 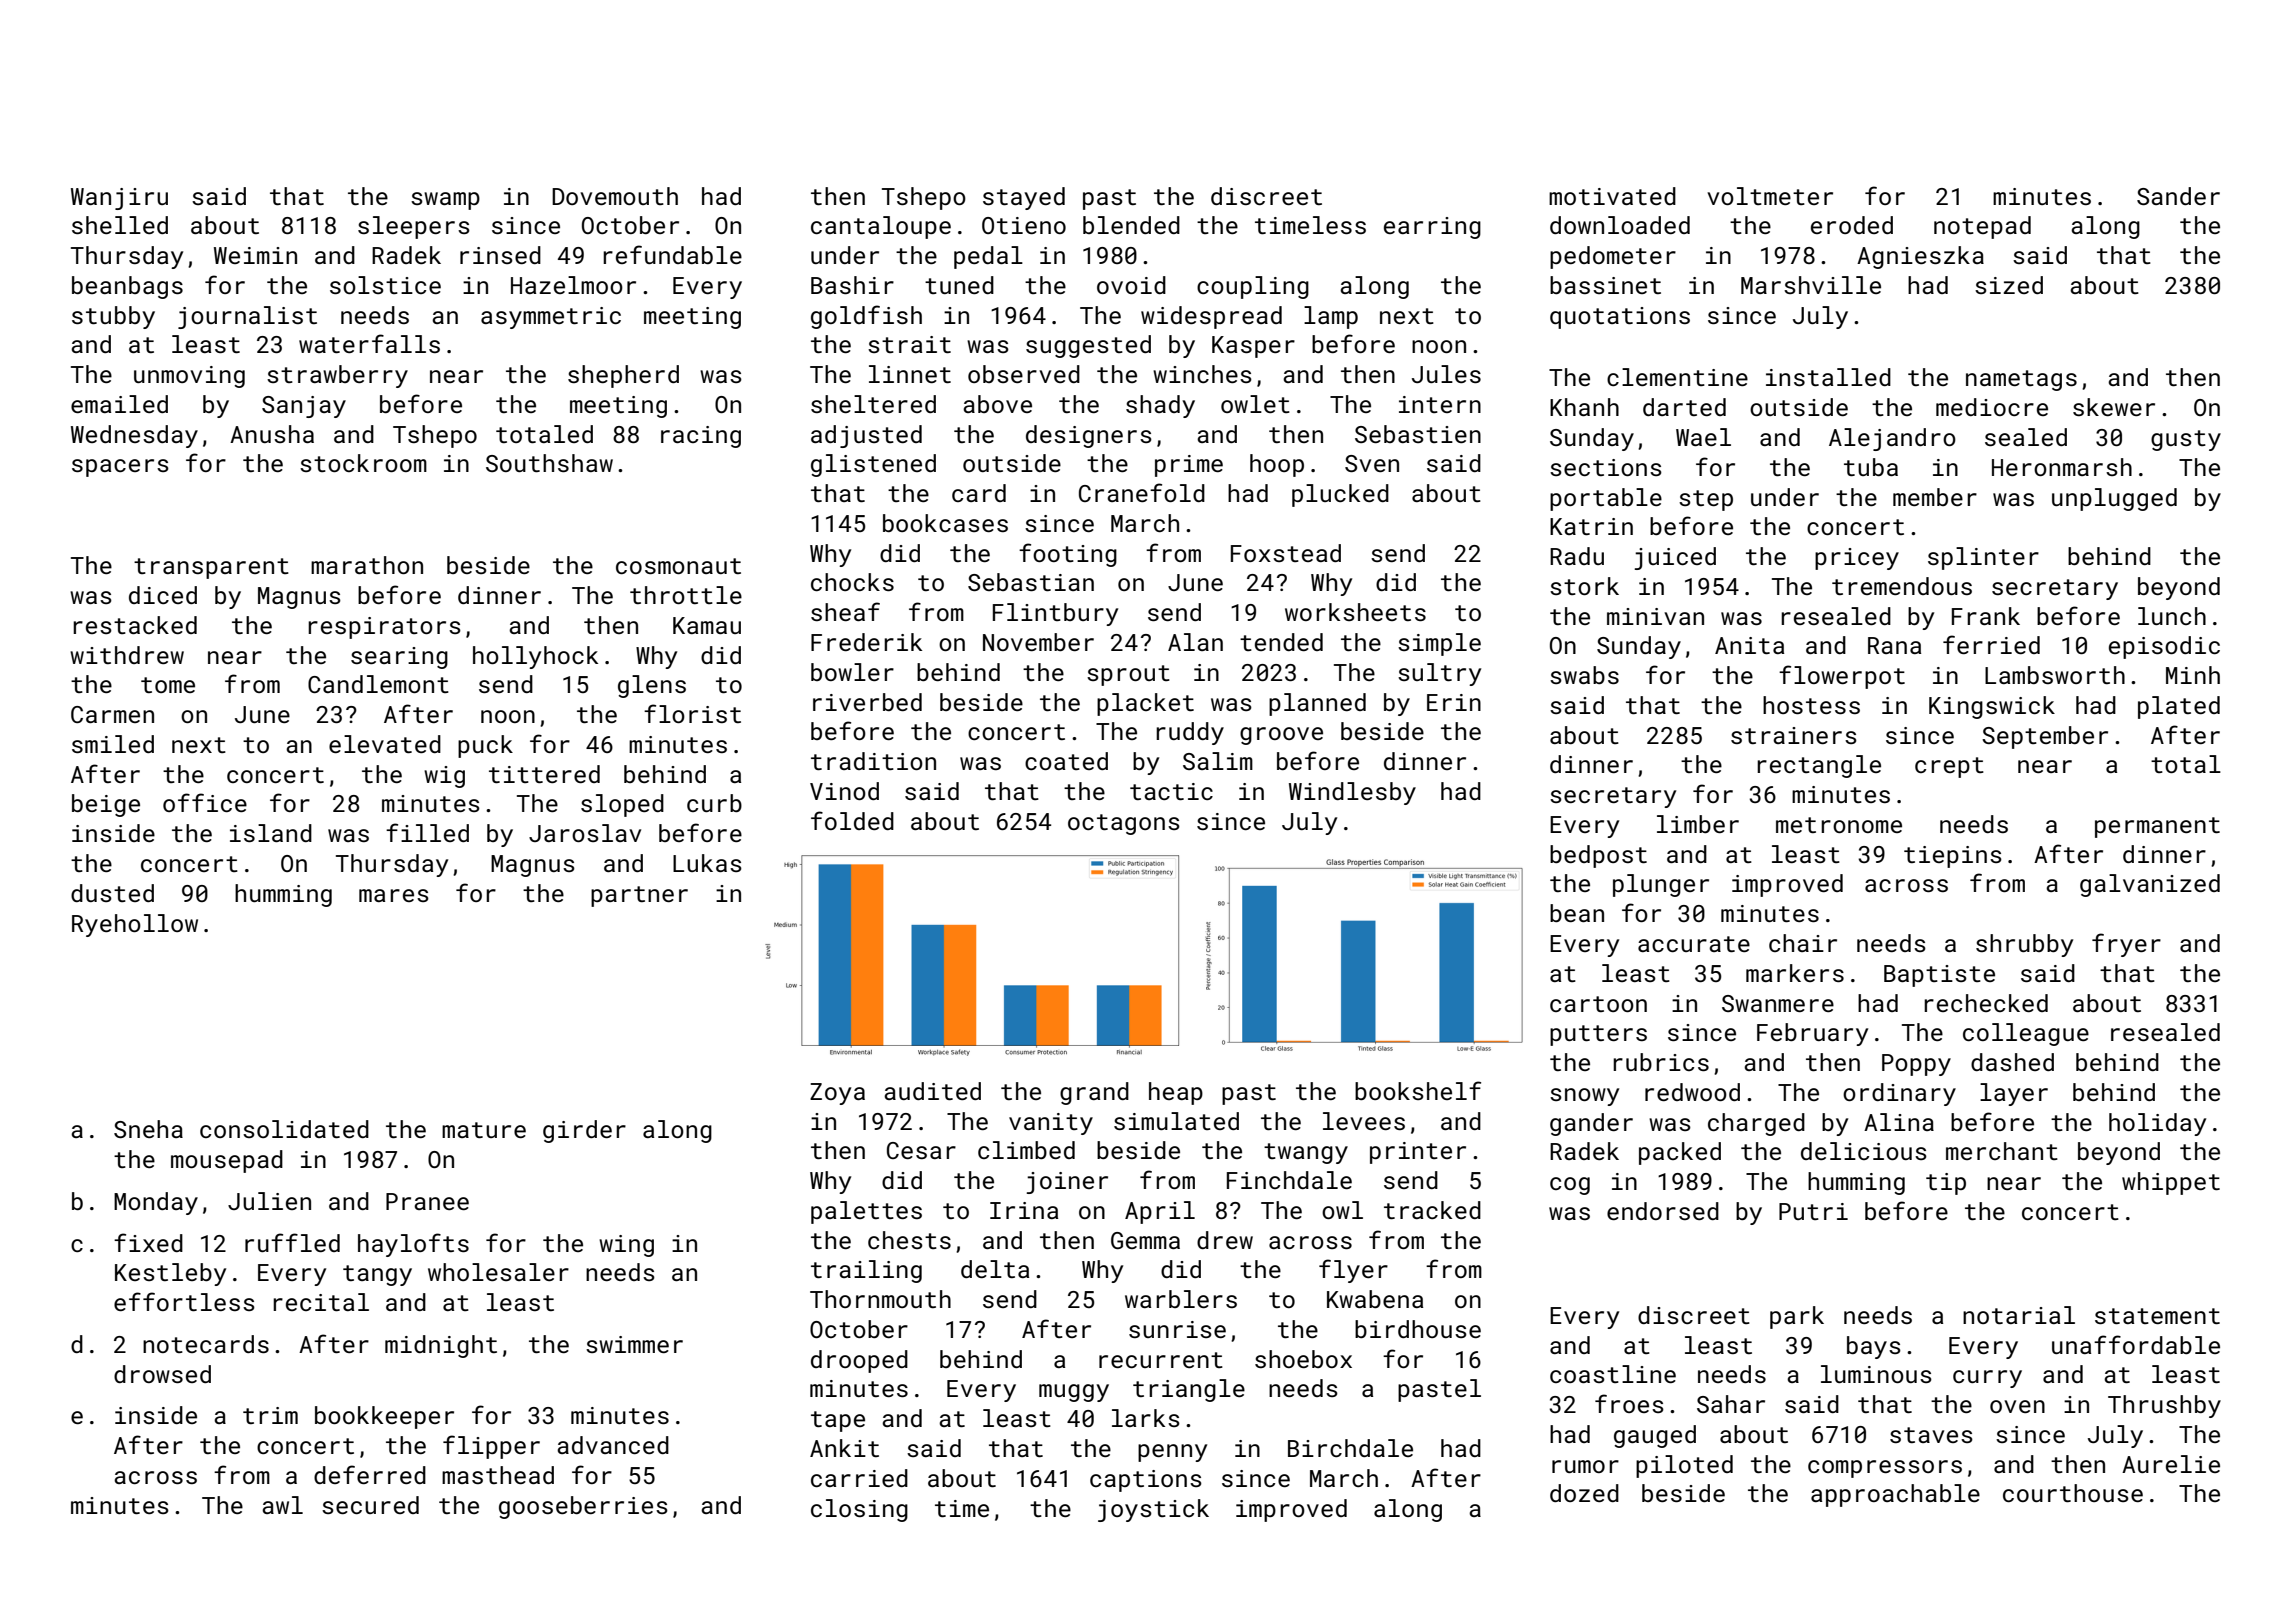 I want to click on stubby, so click(x=113, y=317).
